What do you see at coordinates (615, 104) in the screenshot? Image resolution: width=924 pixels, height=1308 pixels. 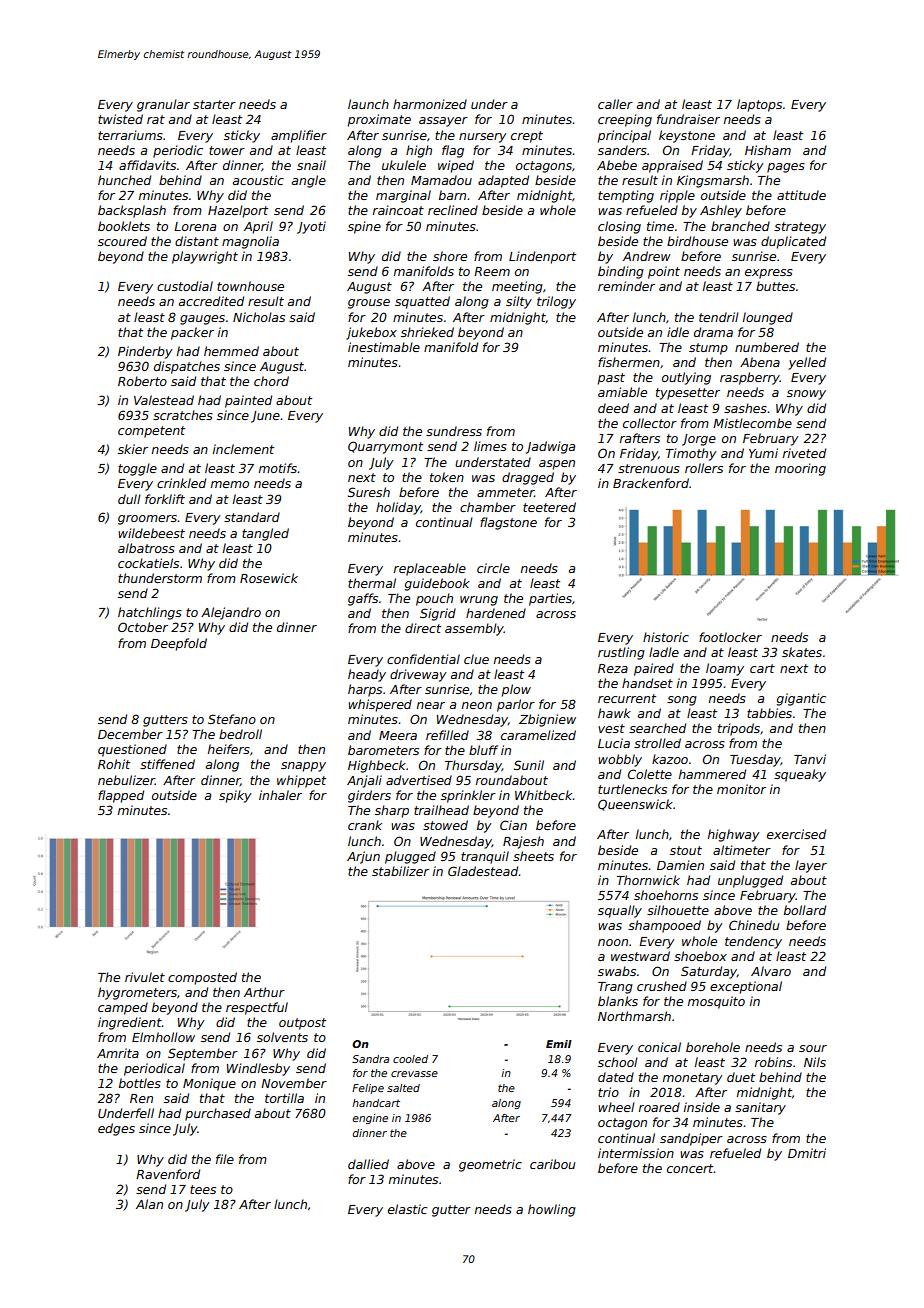 I see `caller` at bounding box center [615, 104].
